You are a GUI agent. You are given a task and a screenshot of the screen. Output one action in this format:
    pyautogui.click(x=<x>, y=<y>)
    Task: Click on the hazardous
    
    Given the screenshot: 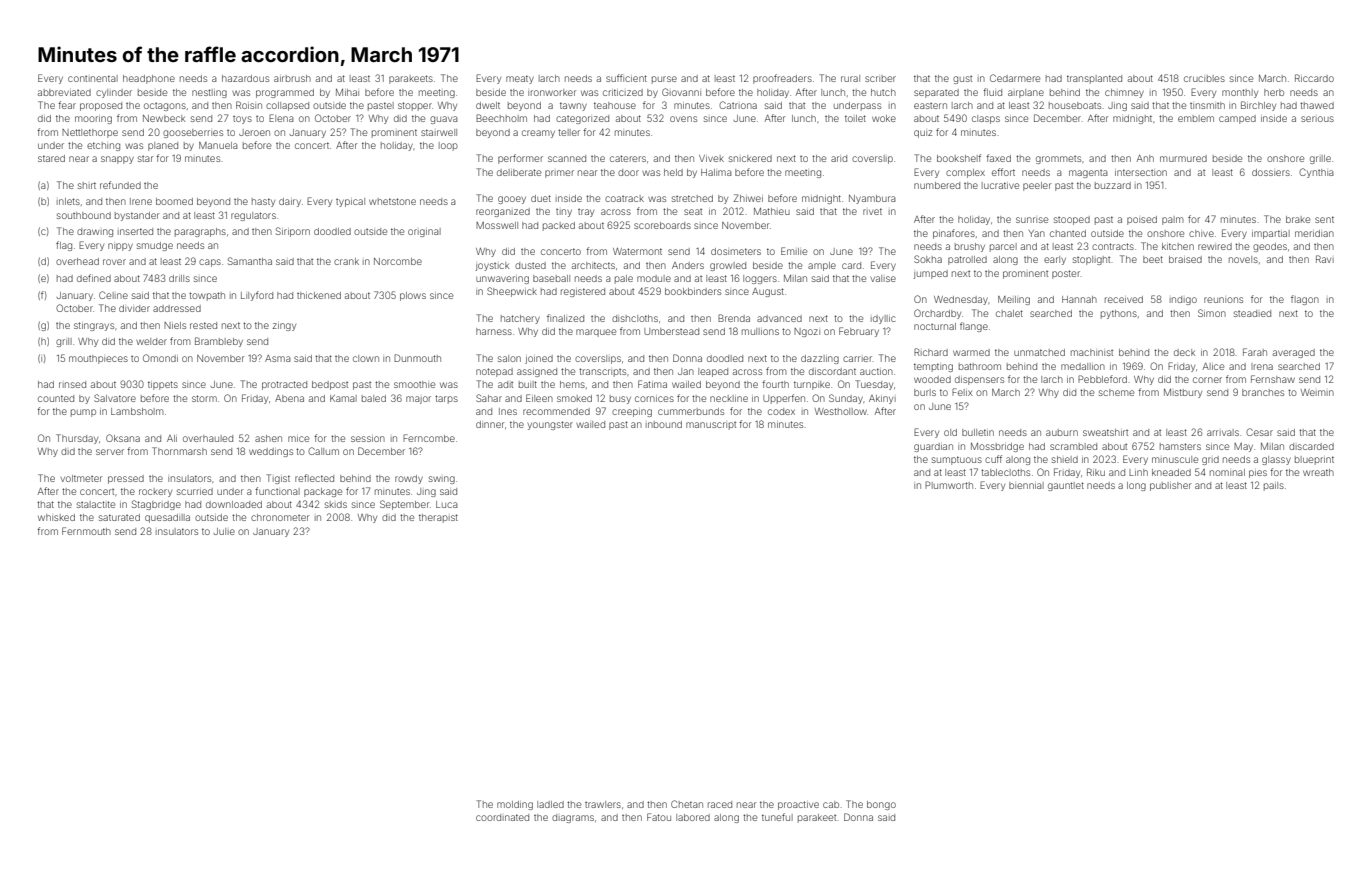 What is the action you would take?
    pyautogui.click(x=245, y=78)
